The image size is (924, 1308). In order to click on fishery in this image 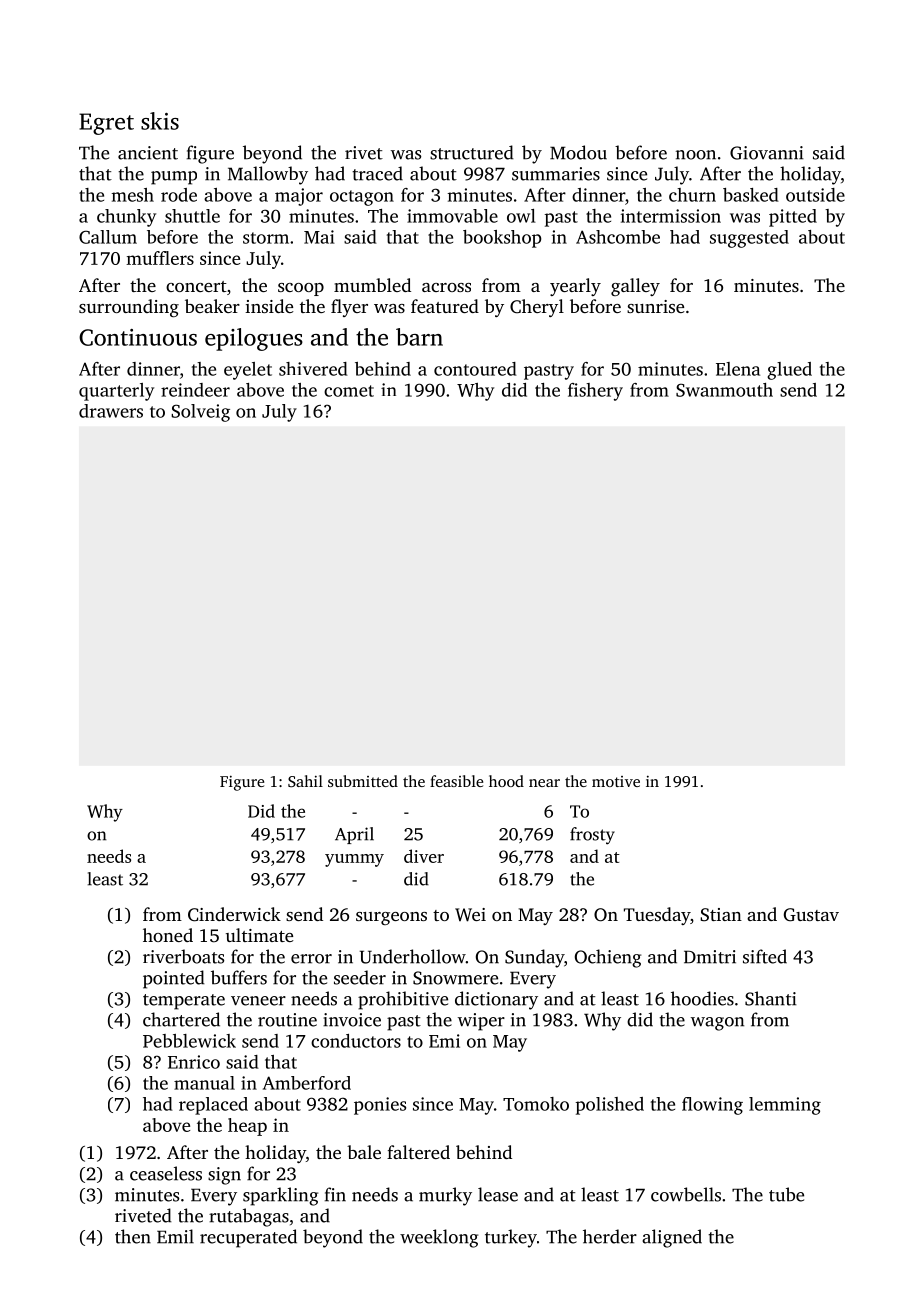, I will do `click(595, 392)`.
